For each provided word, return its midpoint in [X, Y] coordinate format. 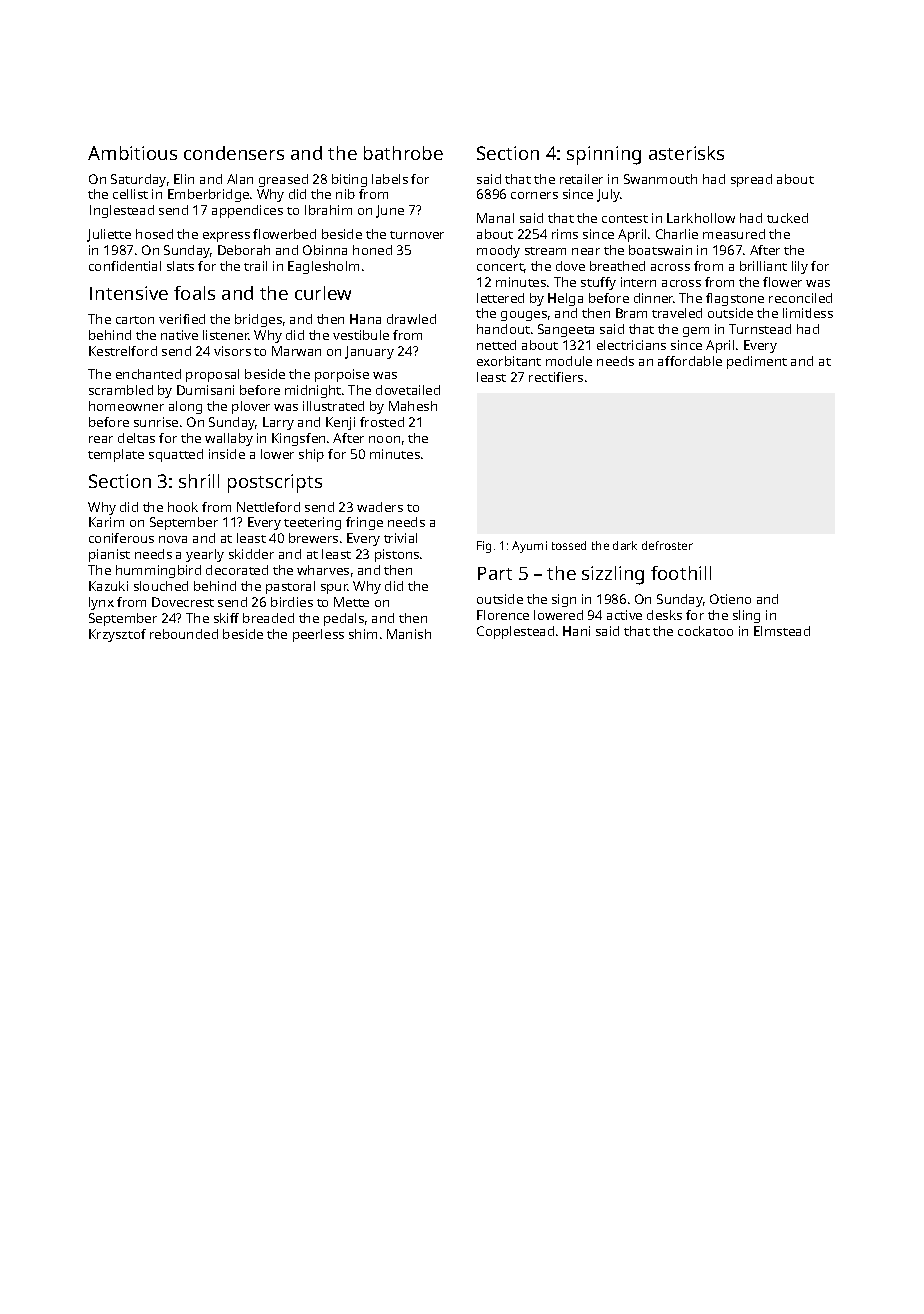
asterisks [686, 153]
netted [496, 345]
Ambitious [132, 153]
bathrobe [403, 153]
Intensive [129, 293]
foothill [681, 573]
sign [564, 600]
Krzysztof [117, 635]
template [116, 455]
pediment [757, 362]
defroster [667, 545]
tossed [569, 545]
